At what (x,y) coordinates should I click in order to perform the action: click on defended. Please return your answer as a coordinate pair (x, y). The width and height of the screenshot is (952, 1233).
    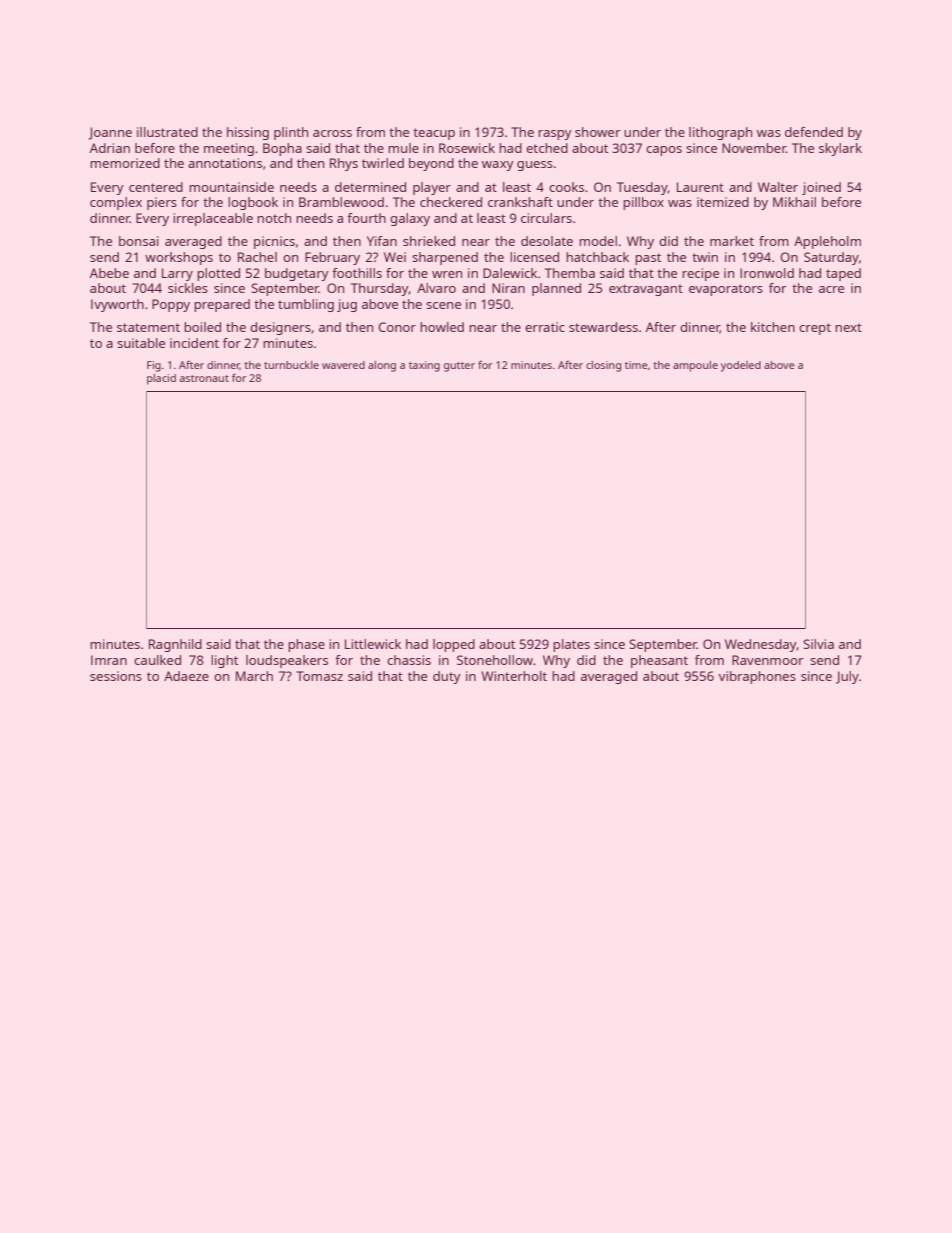
    Looking at the image, I should click on (814, 132).
